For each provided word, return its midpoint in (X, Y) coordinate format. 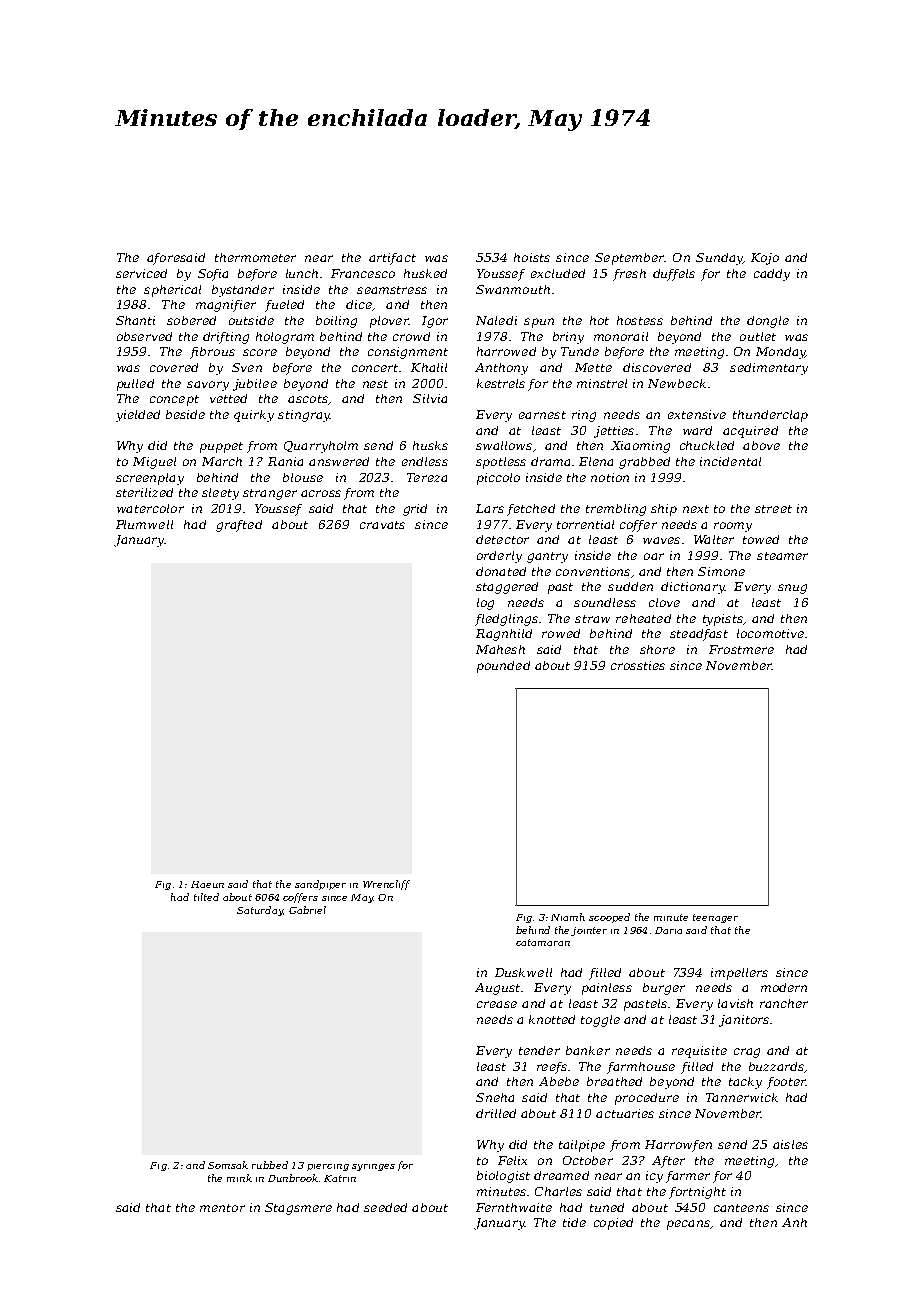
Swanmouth (513, 289)
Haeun (207, 884)
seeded (385, 1207)
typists (723, 620)
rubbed (270, 1165)
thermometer (255, 257)
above (761, 445)
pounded (503, 667)
